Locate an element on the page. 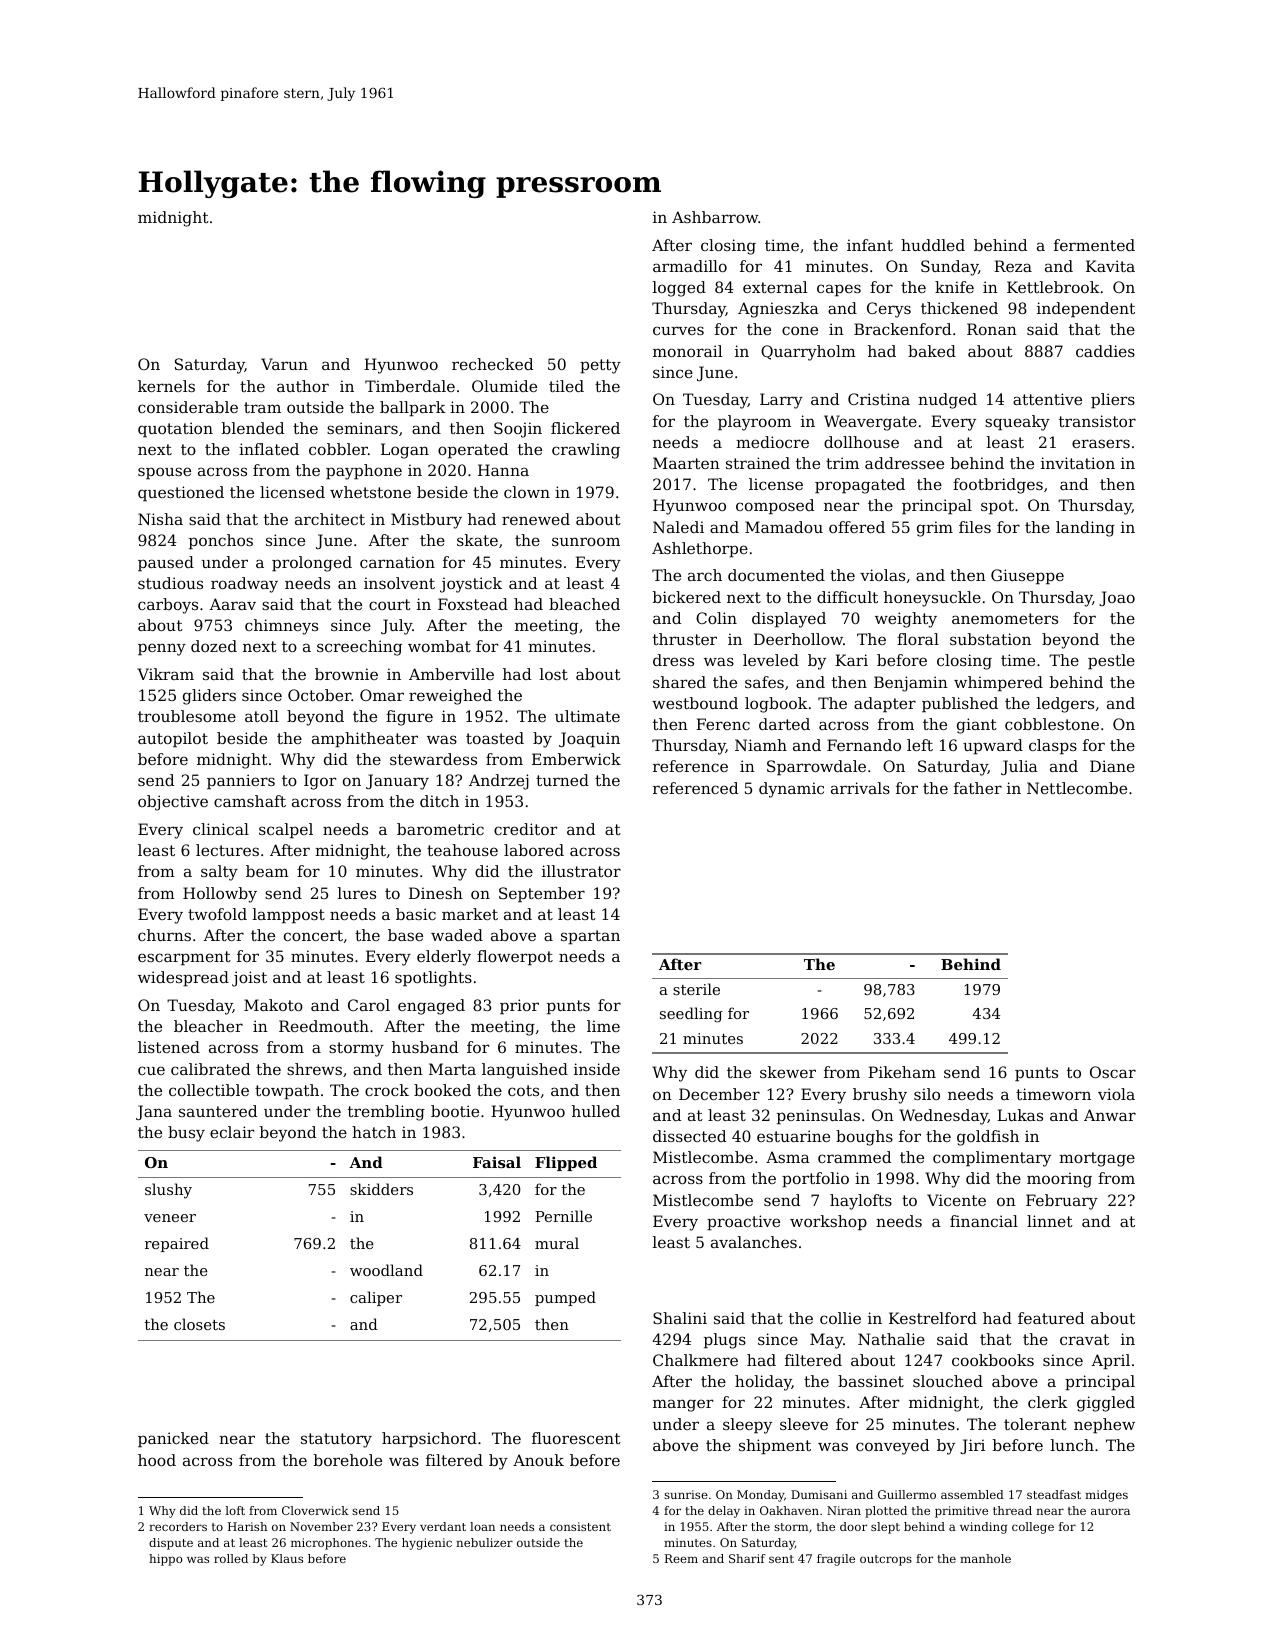 This page has width=1273, height=1647. Ashbarrow is located at coordinates (715, 217).
